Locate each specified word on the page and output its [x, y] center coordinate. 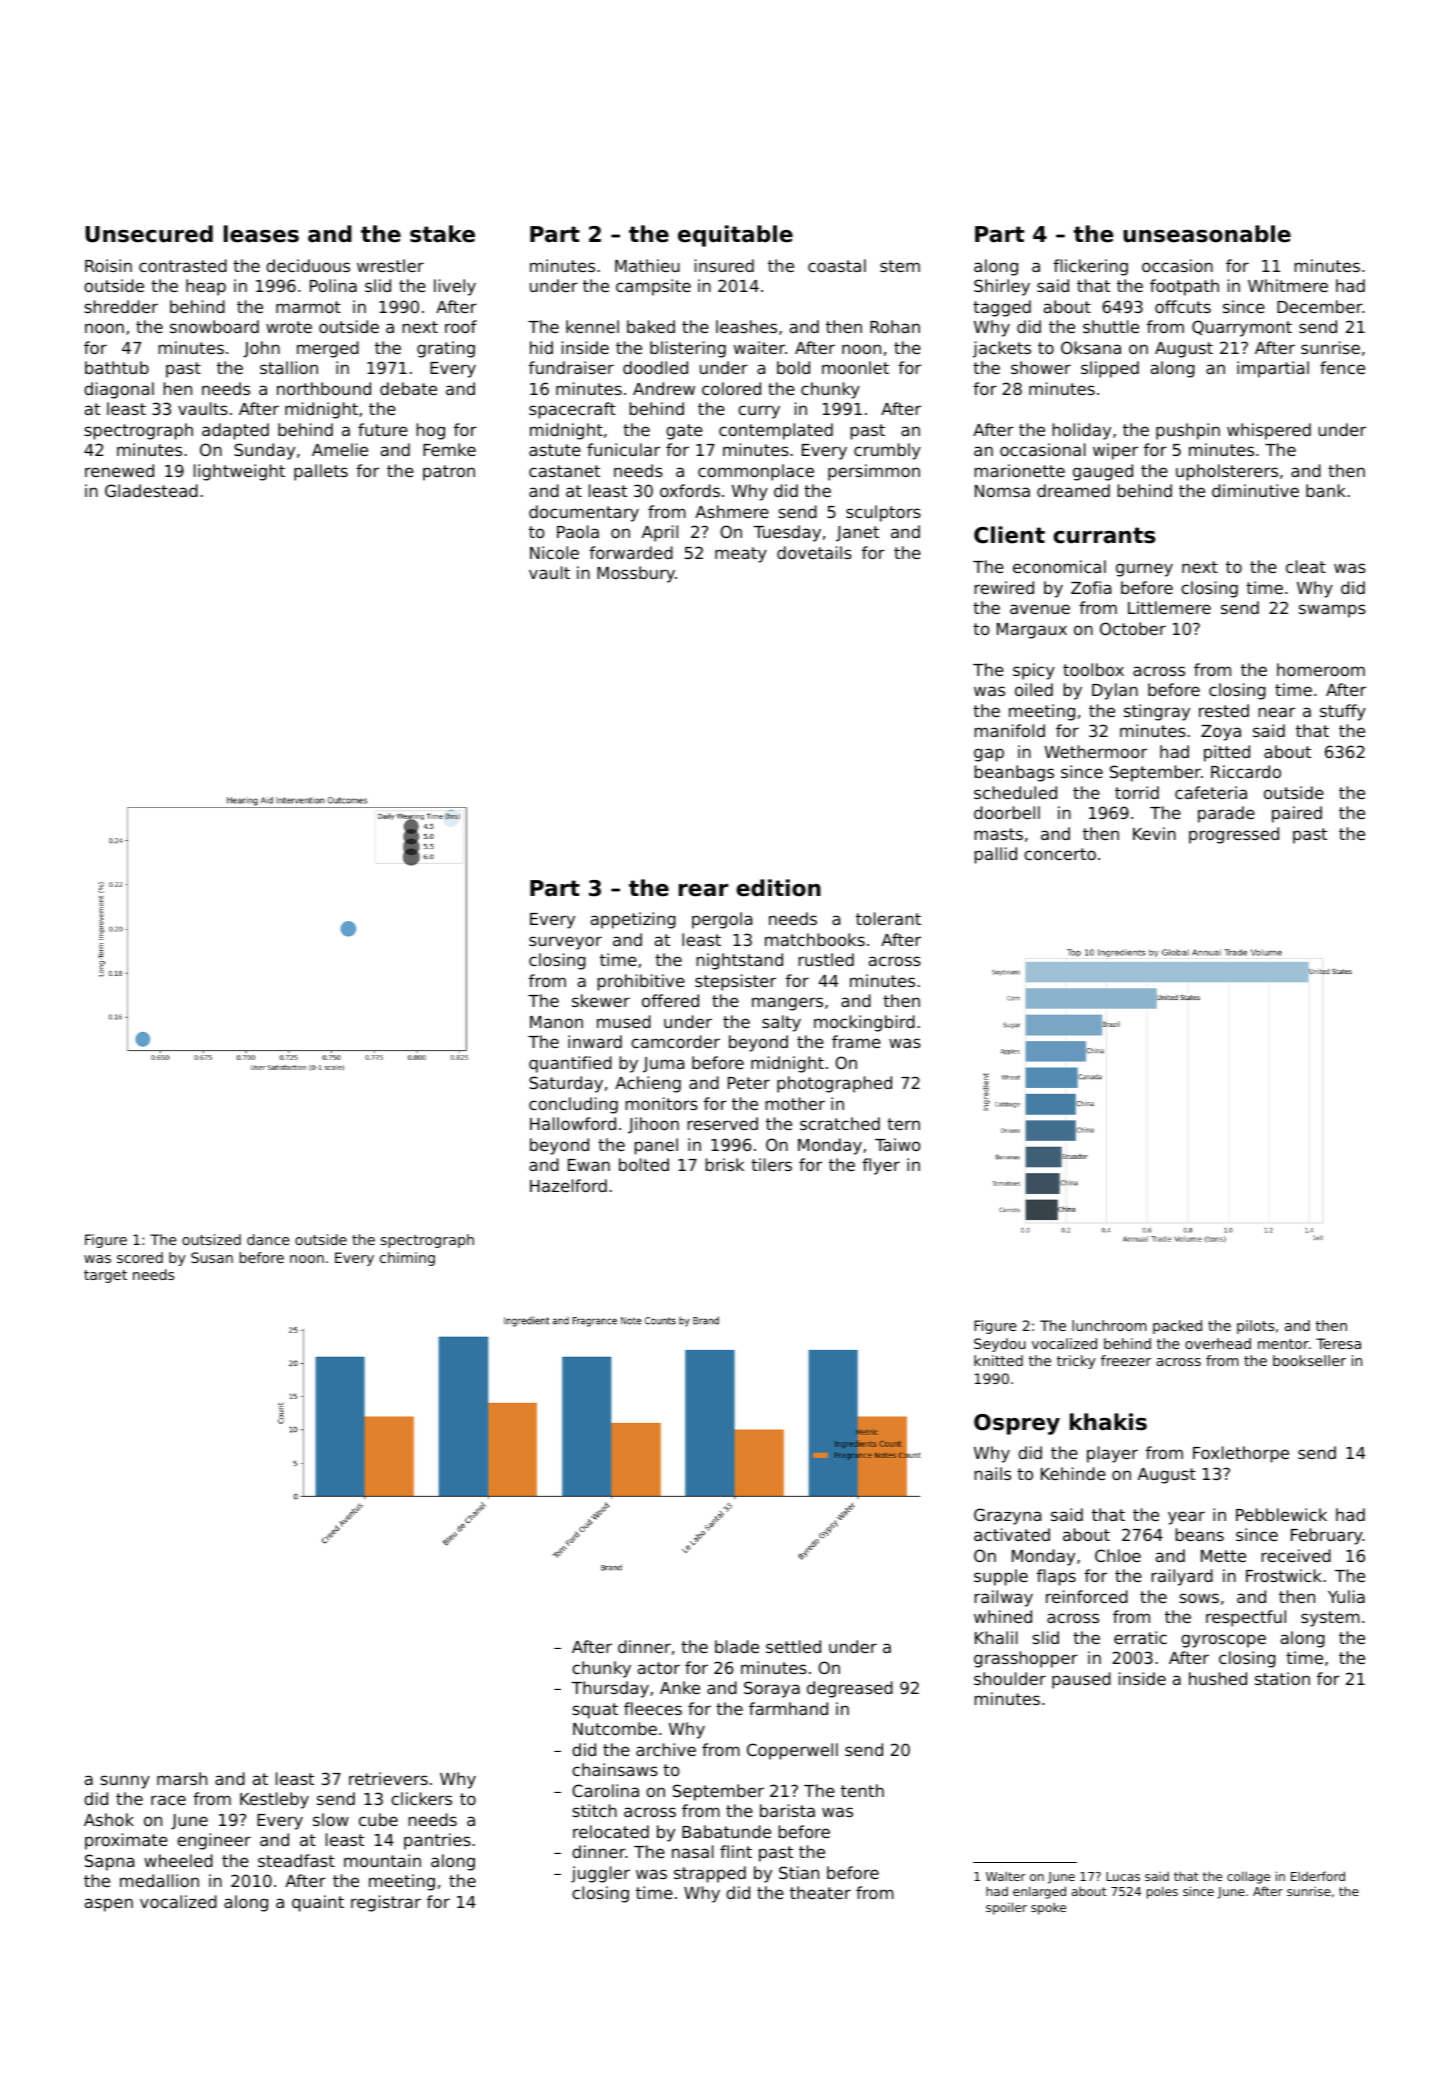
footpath [1184, 287]
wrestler [390, 265]
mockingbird [864, 1023]
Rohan [895, 326]
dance [268, 1239]
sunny [125, 1782]
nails [993, 1473]
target [105, 1276]
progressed [1234, 835]
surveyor [565, 943]
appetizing [633, 920]
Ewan [589, 1165]
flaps [1056, 1577]
